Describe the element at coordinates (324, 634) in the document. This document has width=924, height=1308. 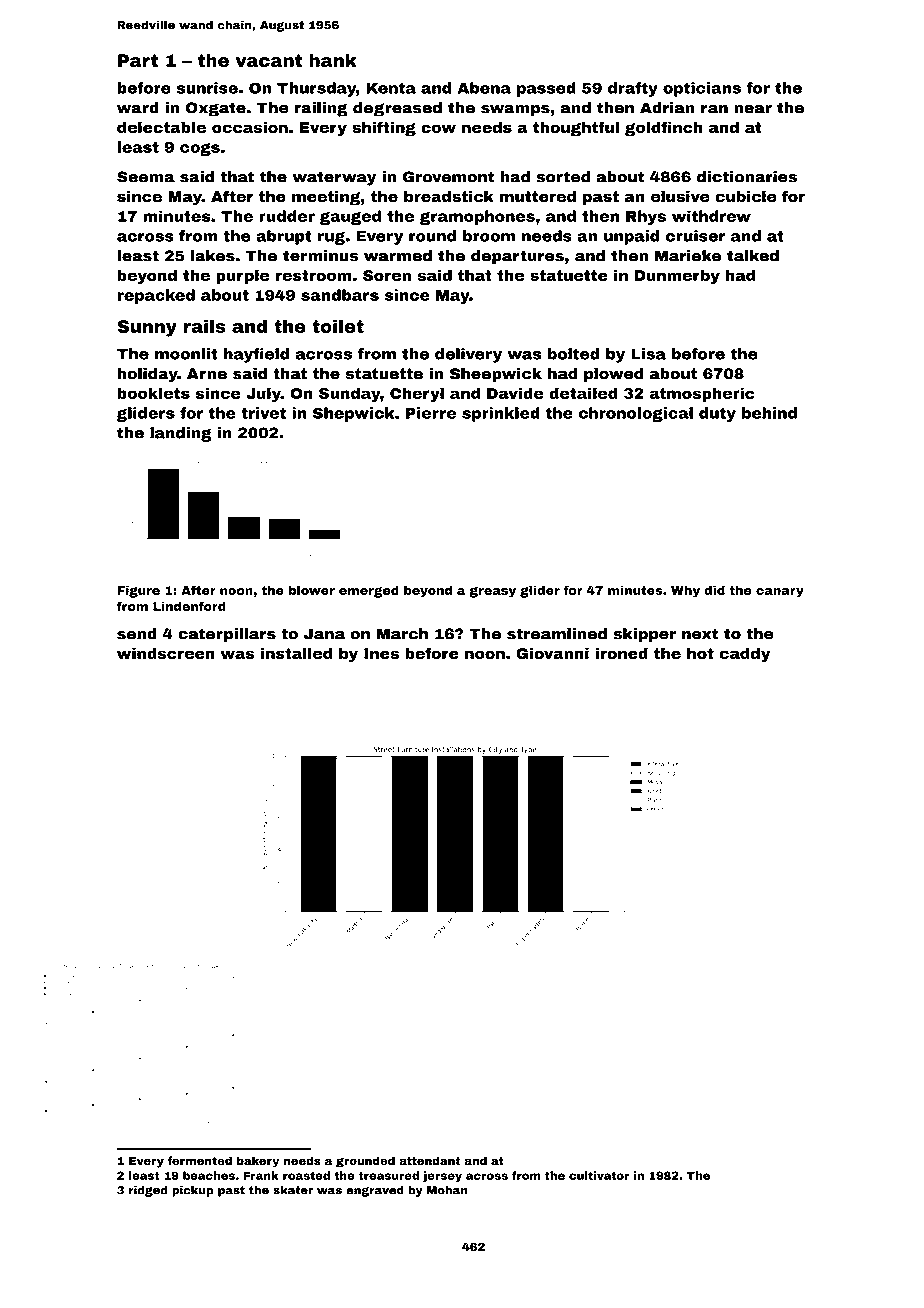
I see `Jana` at that location.
